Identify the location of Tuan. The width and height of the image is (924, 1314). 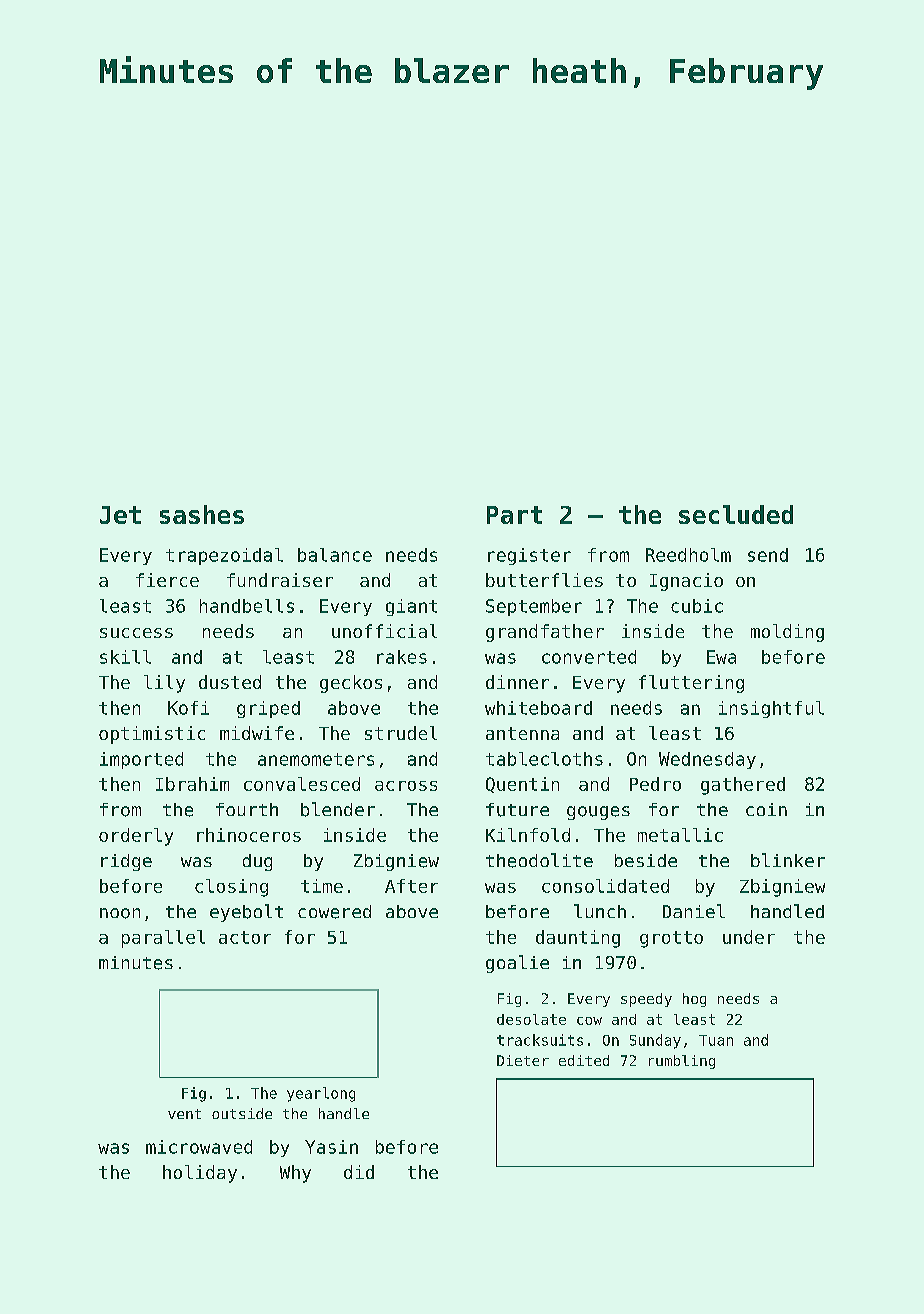
(716, 1040).
